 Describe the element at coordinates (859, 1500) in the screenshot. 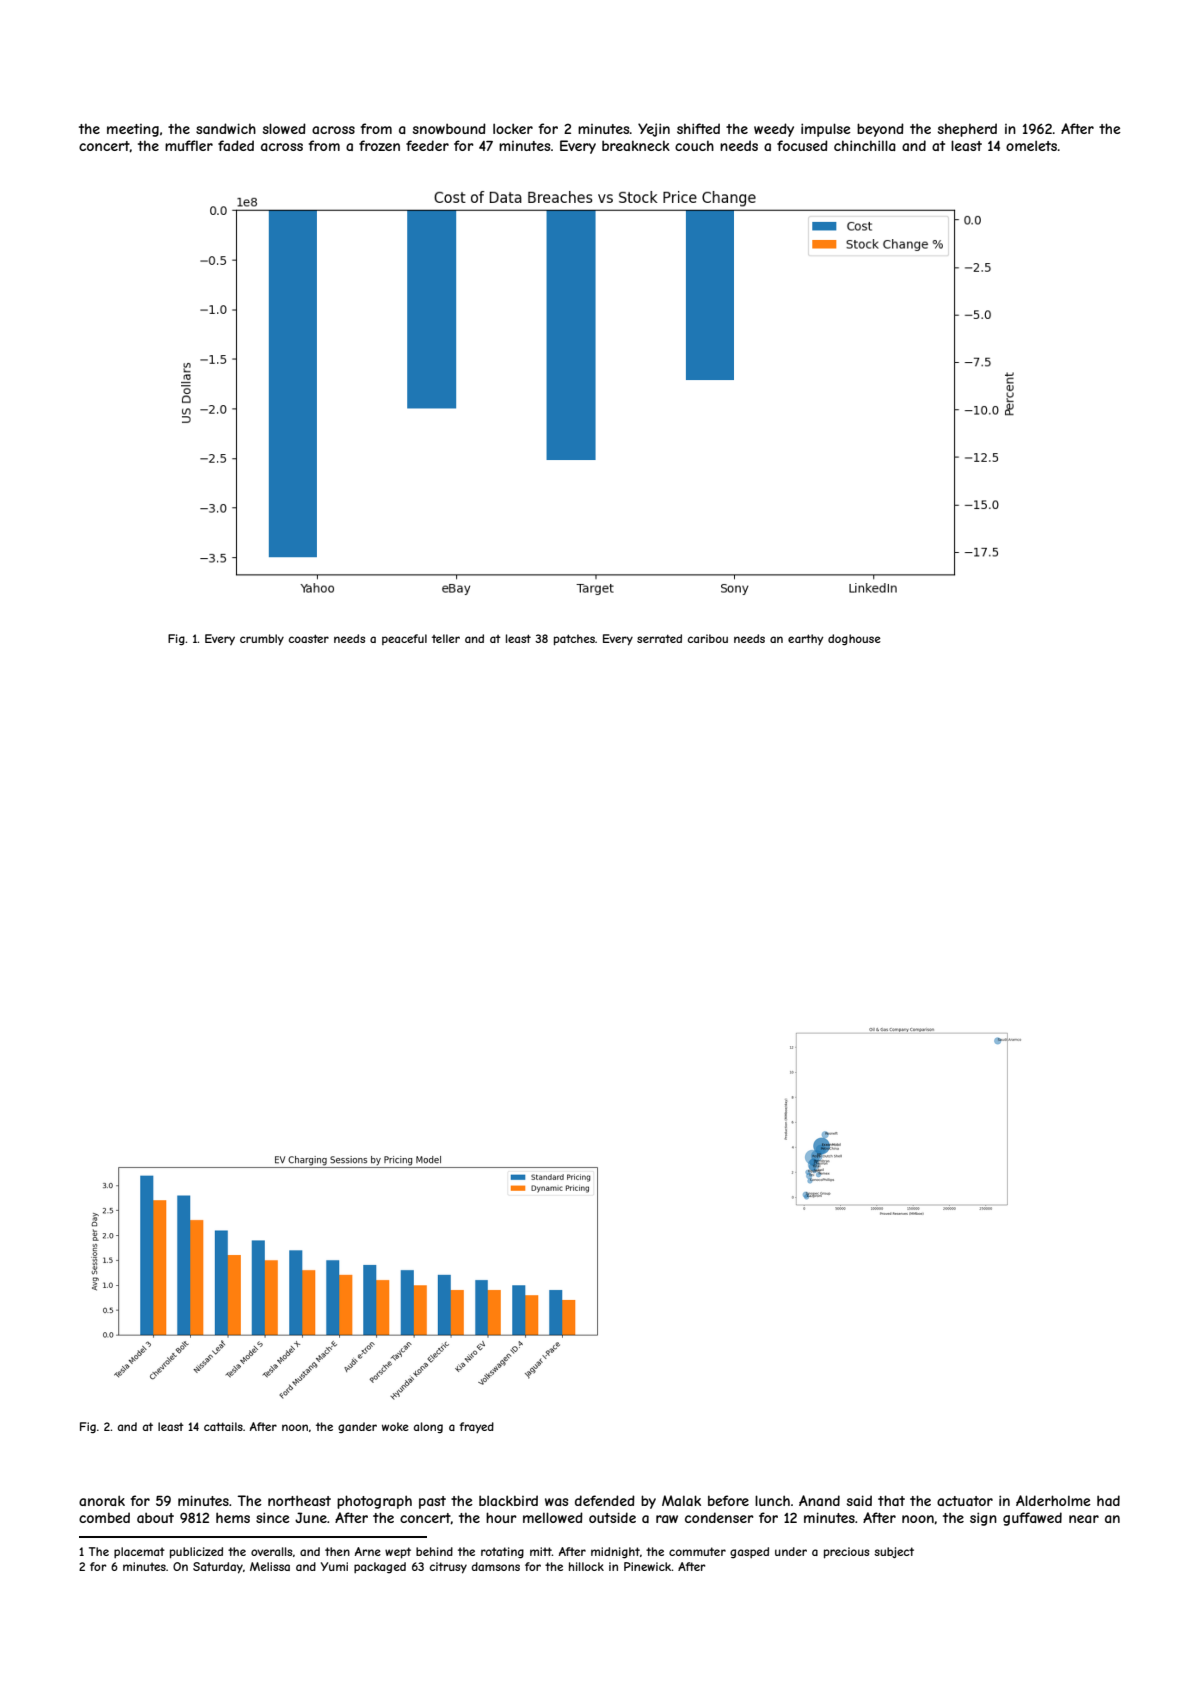

I see `said` at that location.
